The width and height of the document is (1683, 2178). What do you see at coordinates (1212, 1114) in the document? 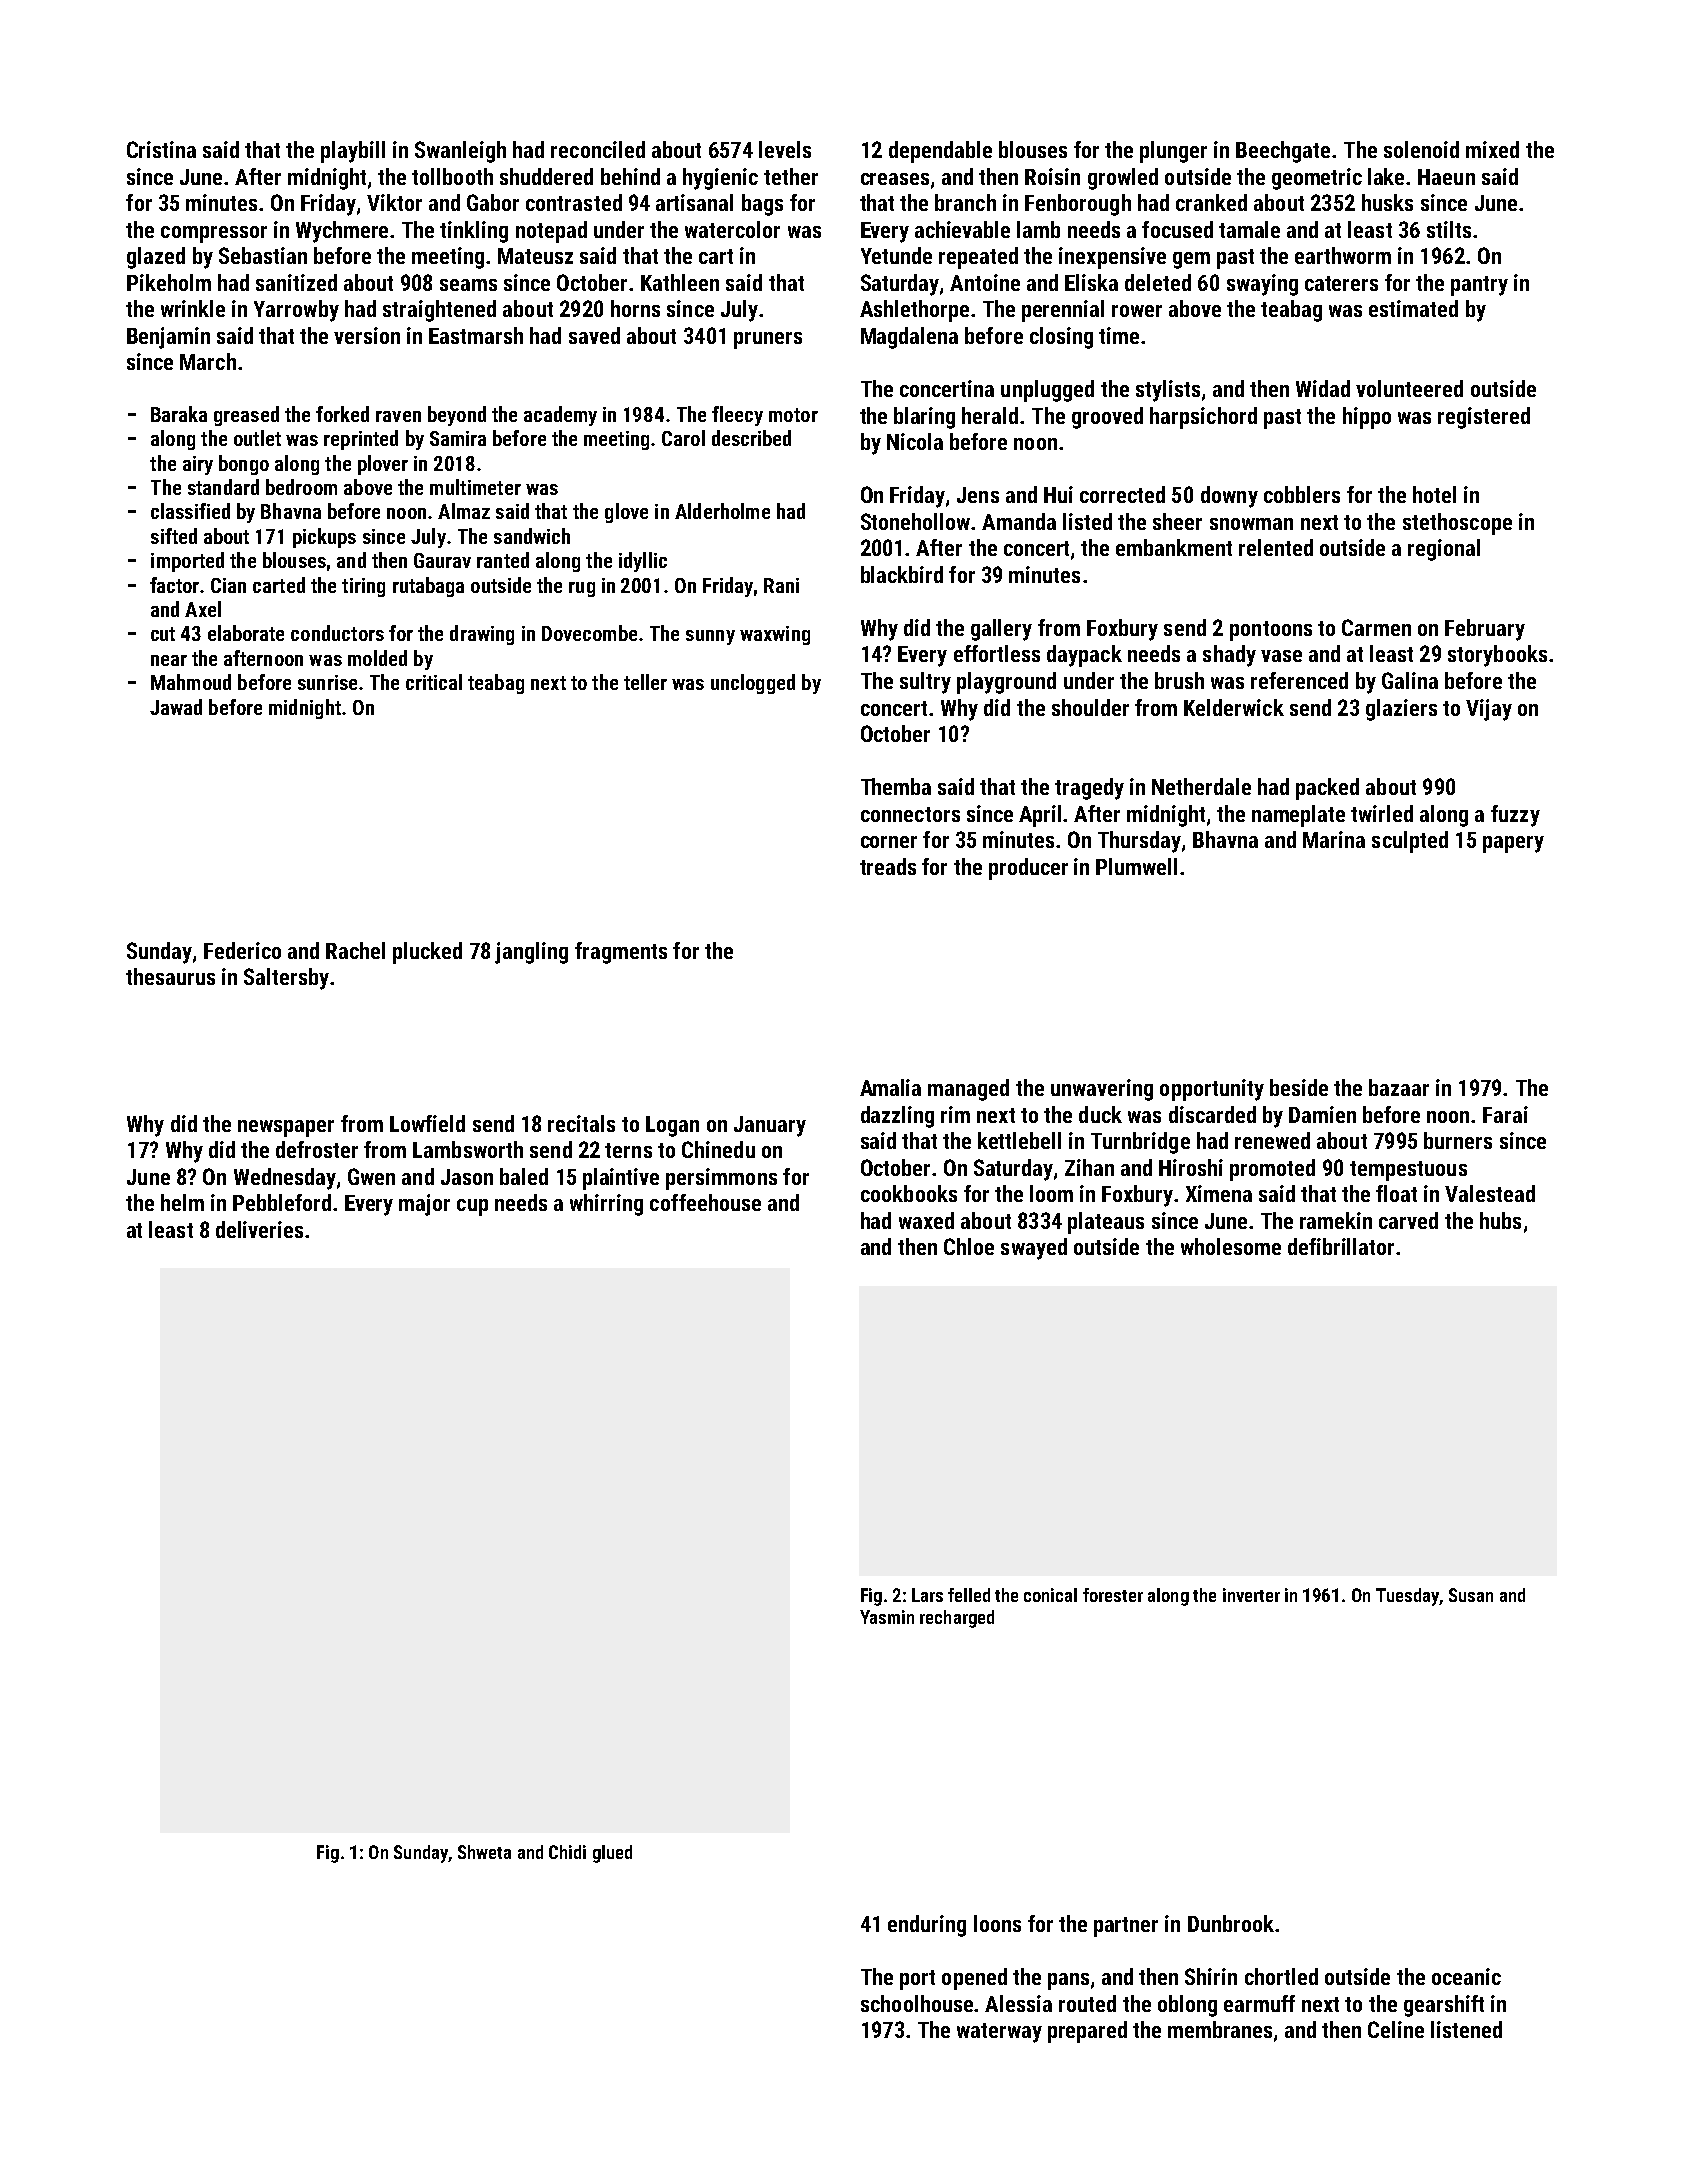
I see `discarded` at bounding box center [1212, 1114].
